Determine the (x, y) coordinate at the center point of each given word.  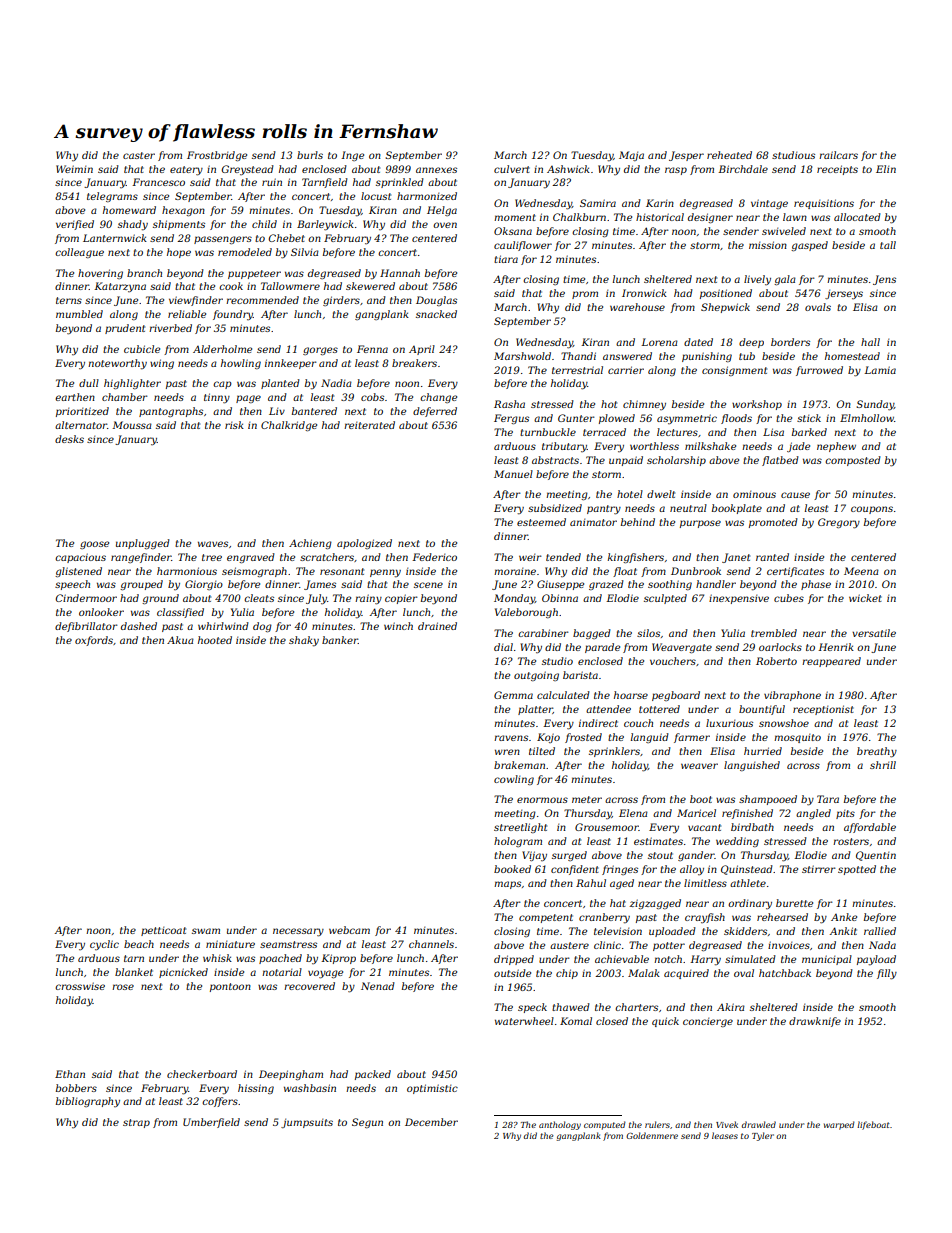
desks (69, 439)
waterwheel (524, 1021)
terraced (604, 432)
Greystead (247, 170)
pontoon (230, 987)
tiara (506, 259)
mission (768, 245)
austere (569, 945)
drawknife (815, 1022)
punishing (707, 357)
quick (665, 1022)
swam (206, 931)
